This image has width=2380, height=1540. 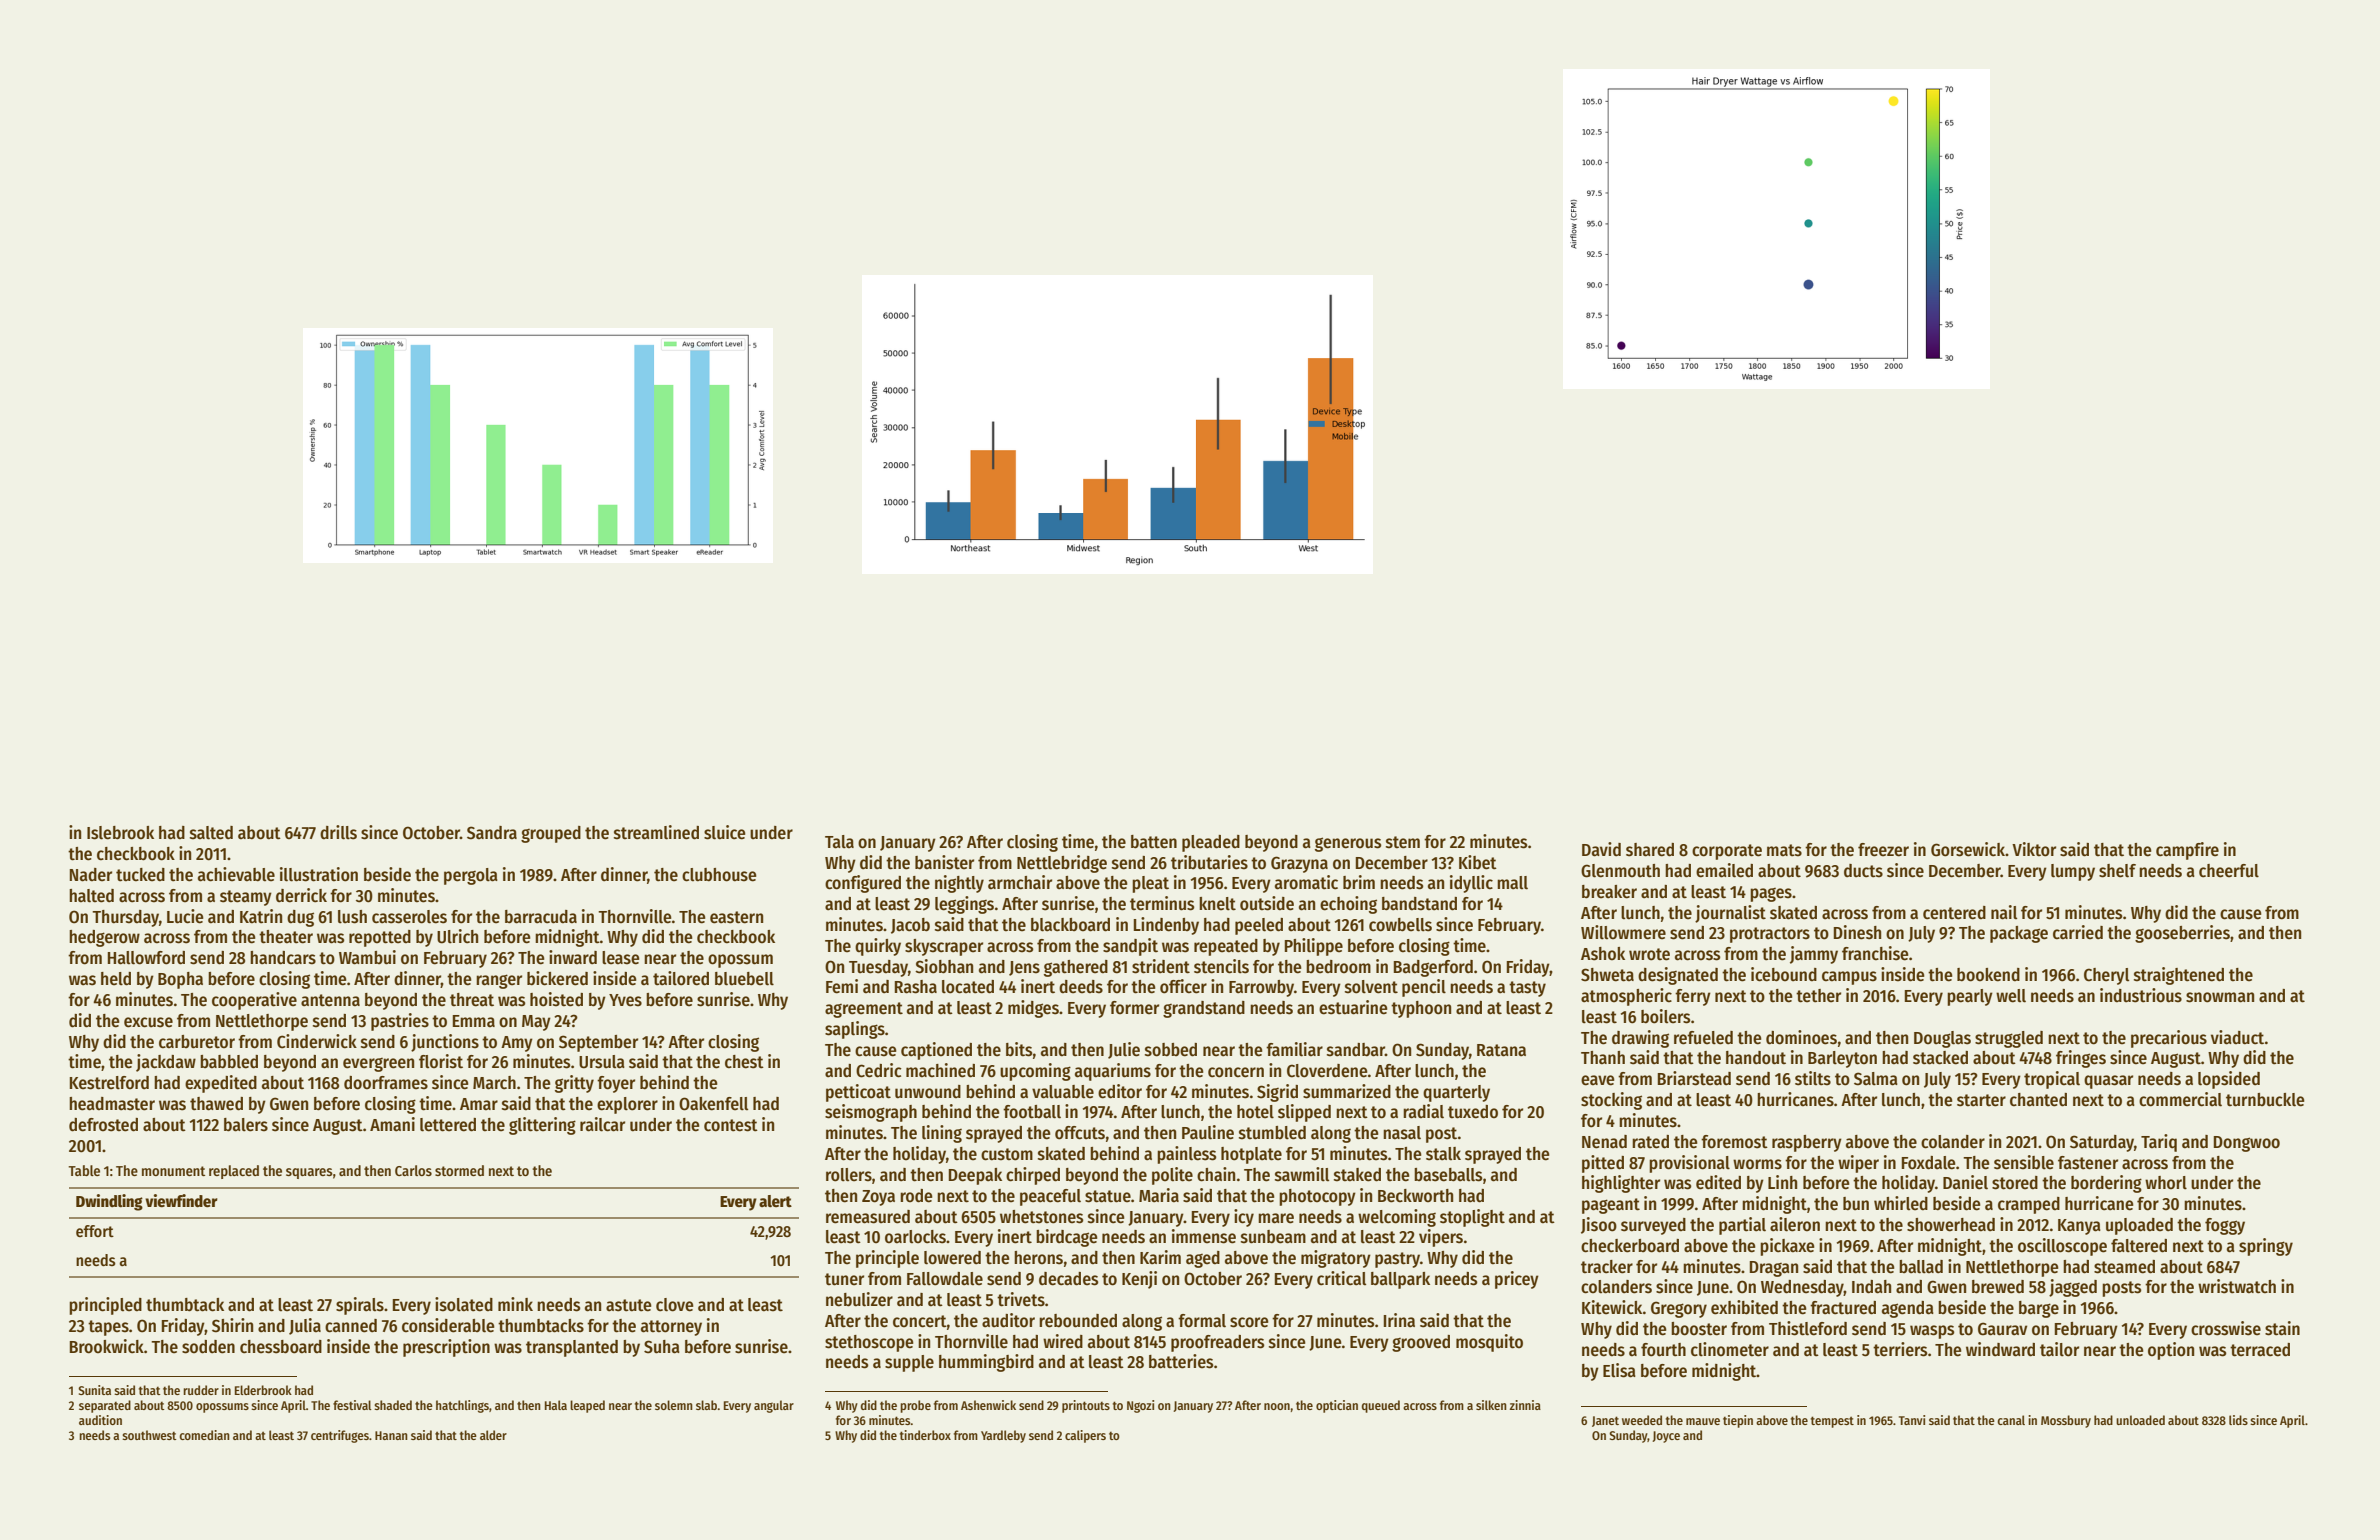 What do you see at coordinates (656, 832) in the image?
I see `streamlined` at bounding box center [656, 832].
